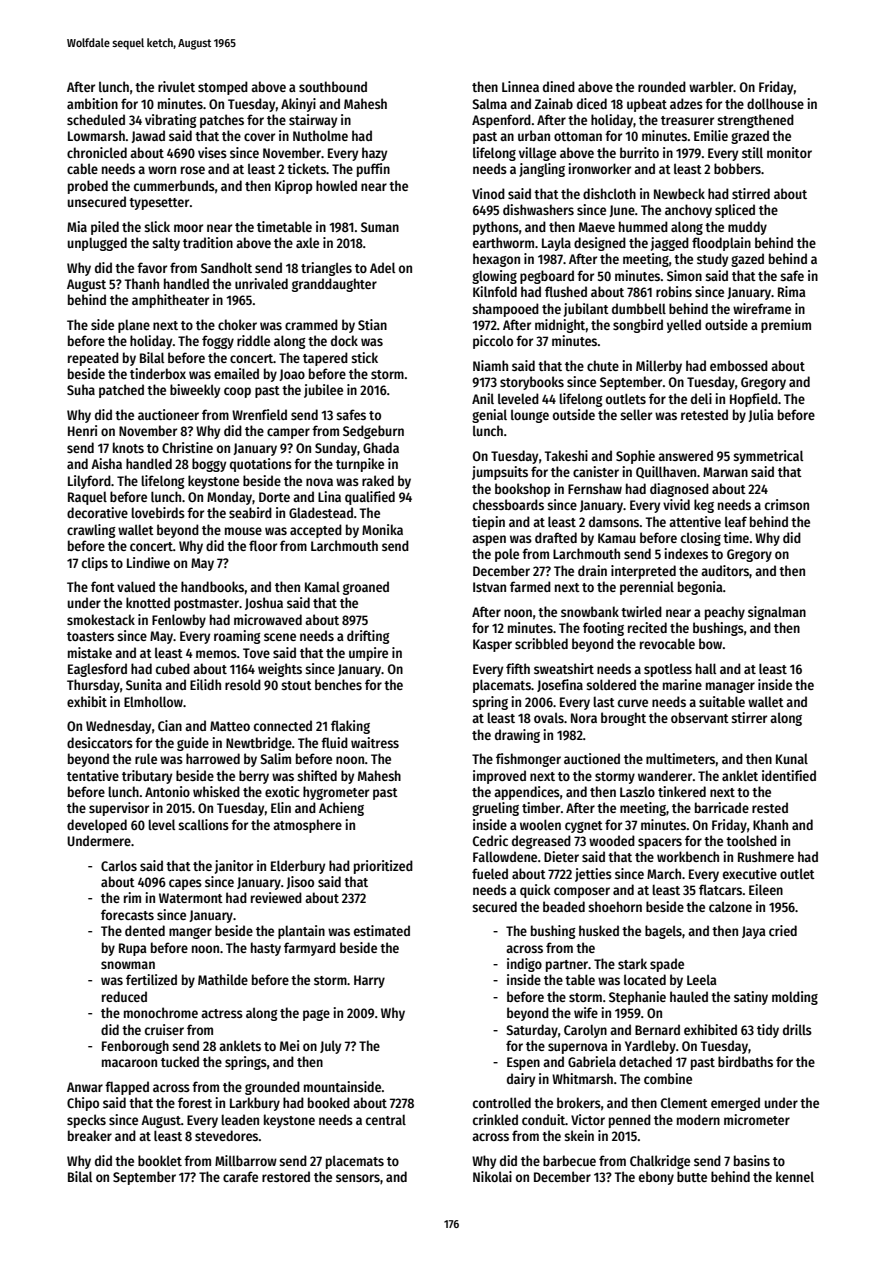 The image size is (888, 1261). Describe the element at coordinates (532, 1031) in the screenshot. I see `Saturday` at that location.
